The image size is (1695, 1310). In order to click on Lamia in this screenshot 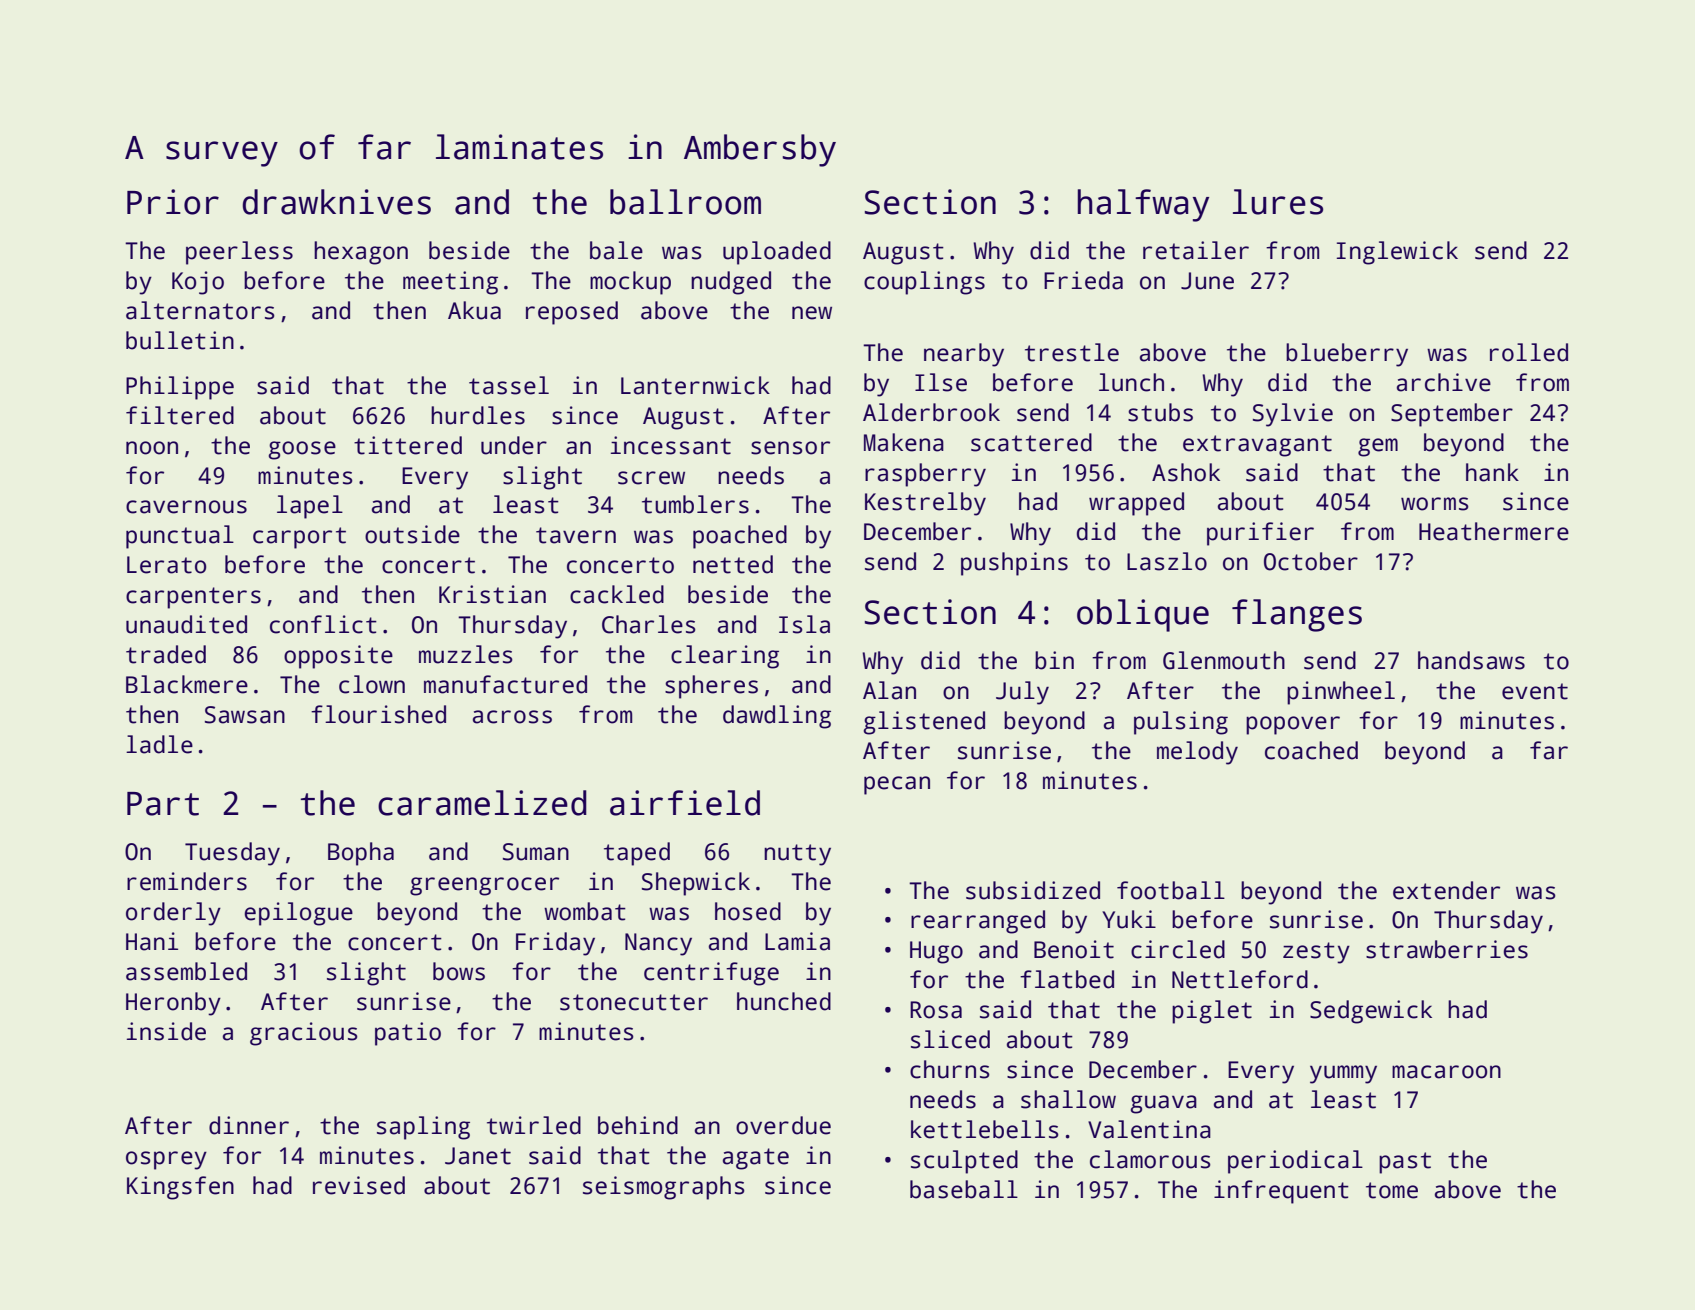, I will do `click(797, 941)`.
